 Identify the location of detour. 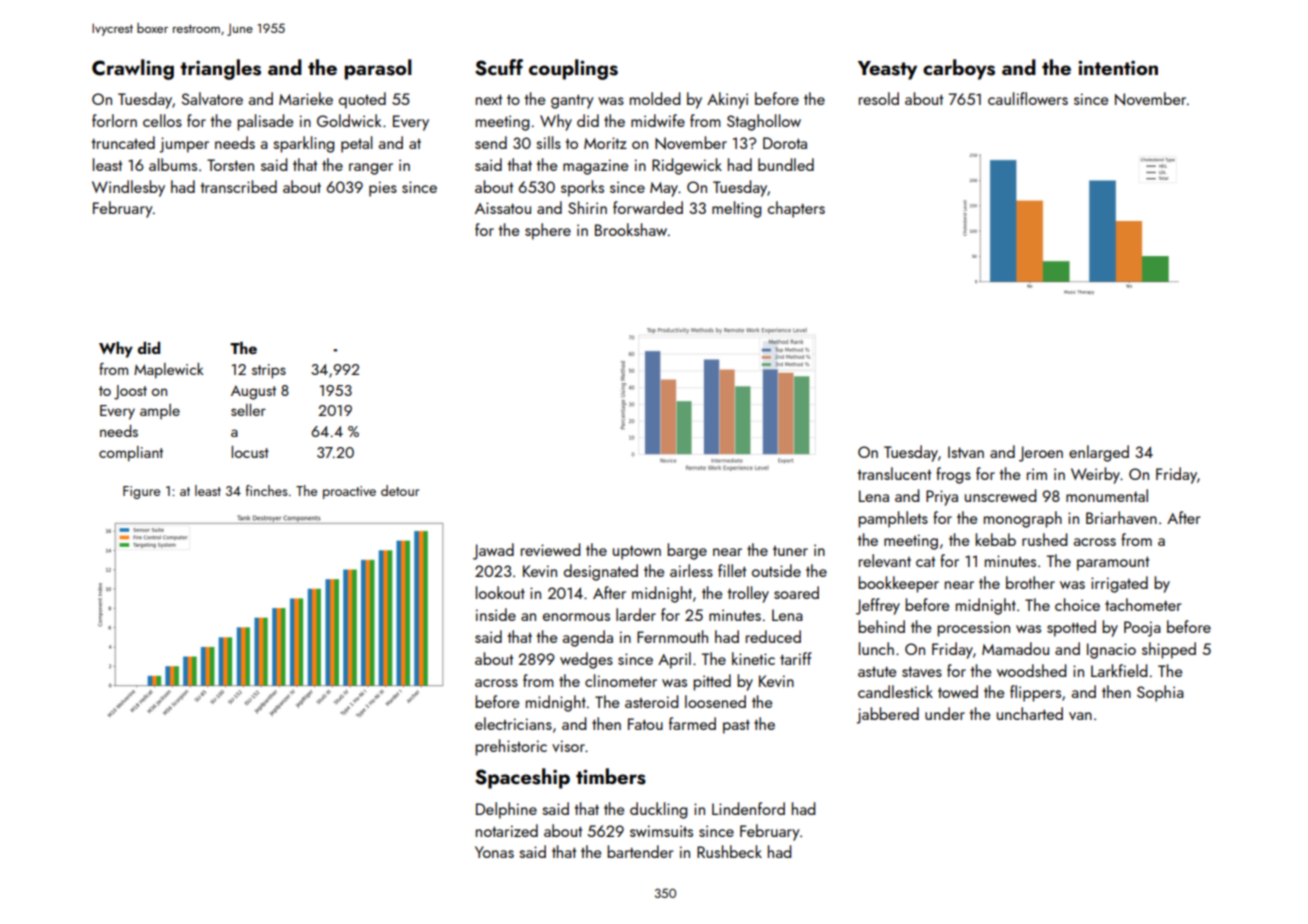
(400, 490).
